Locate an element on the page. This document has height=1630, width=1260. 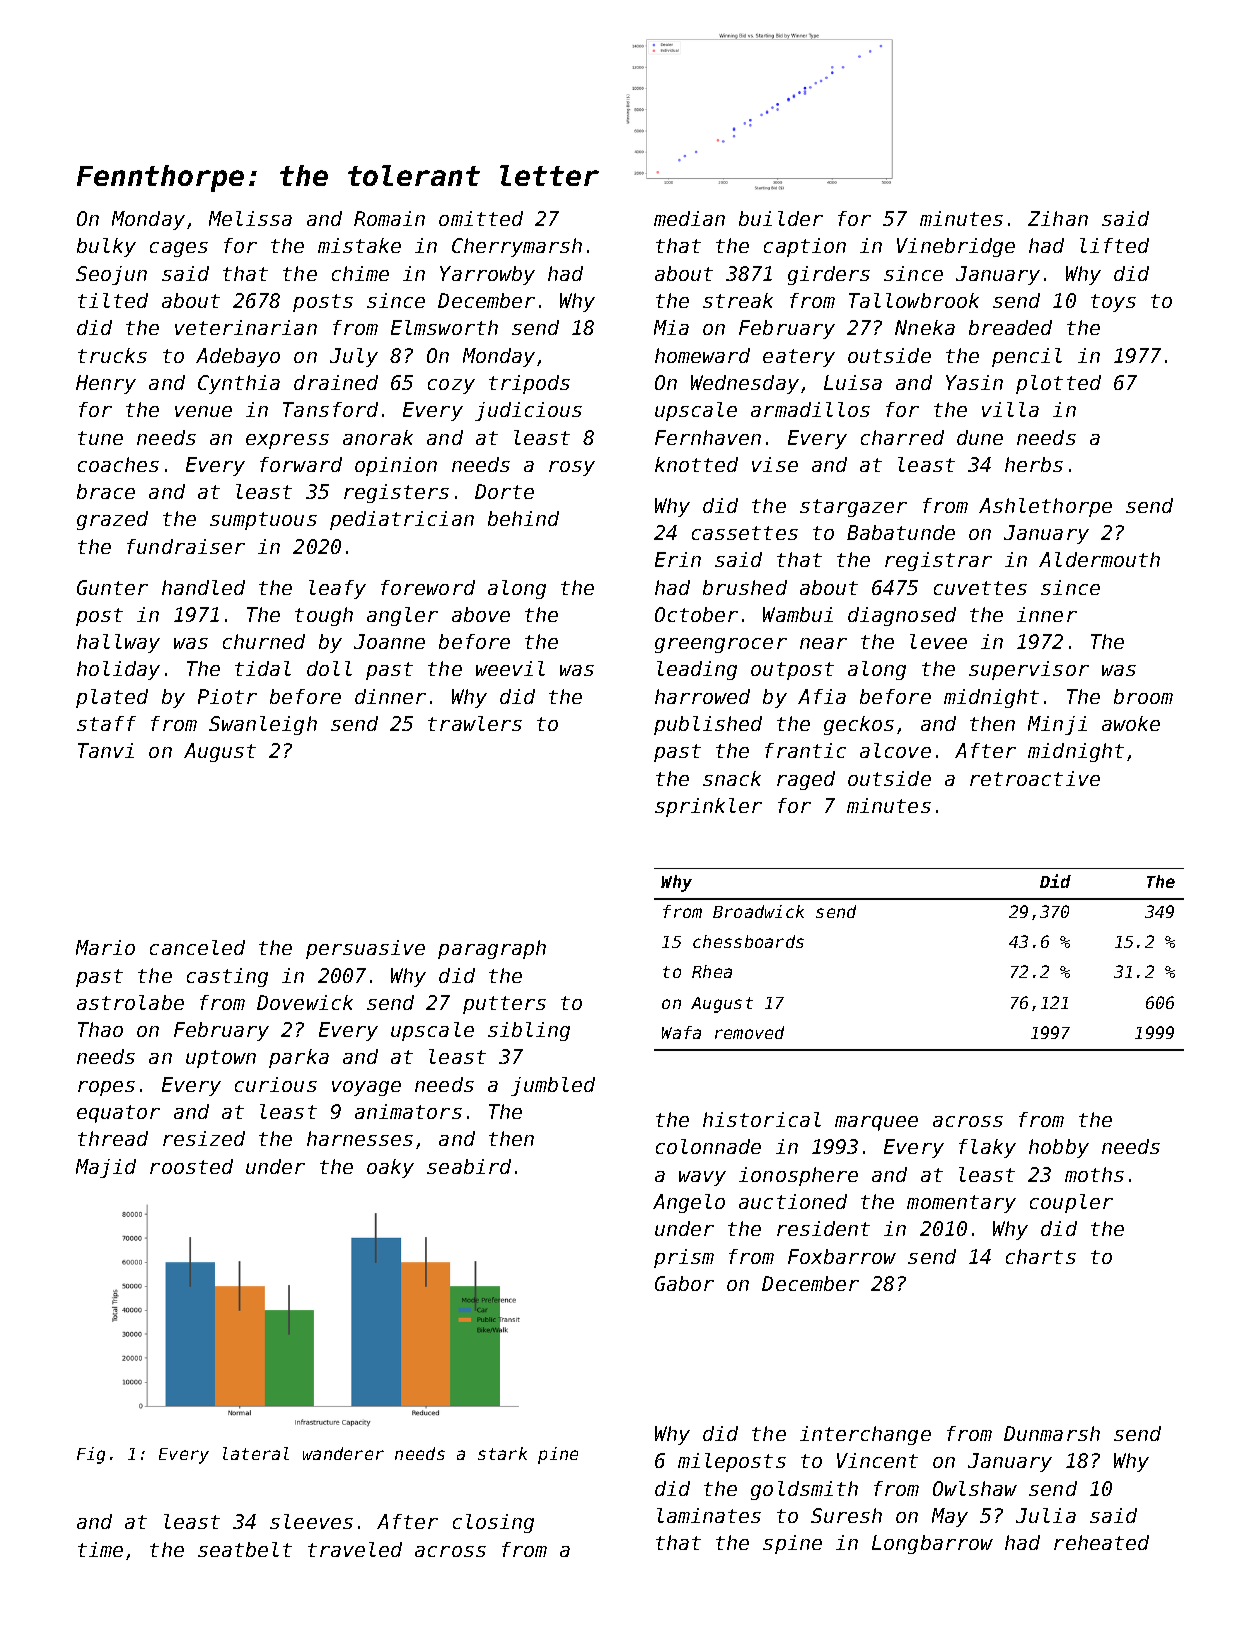
Zihan is located at coordinates (1058, 218).
